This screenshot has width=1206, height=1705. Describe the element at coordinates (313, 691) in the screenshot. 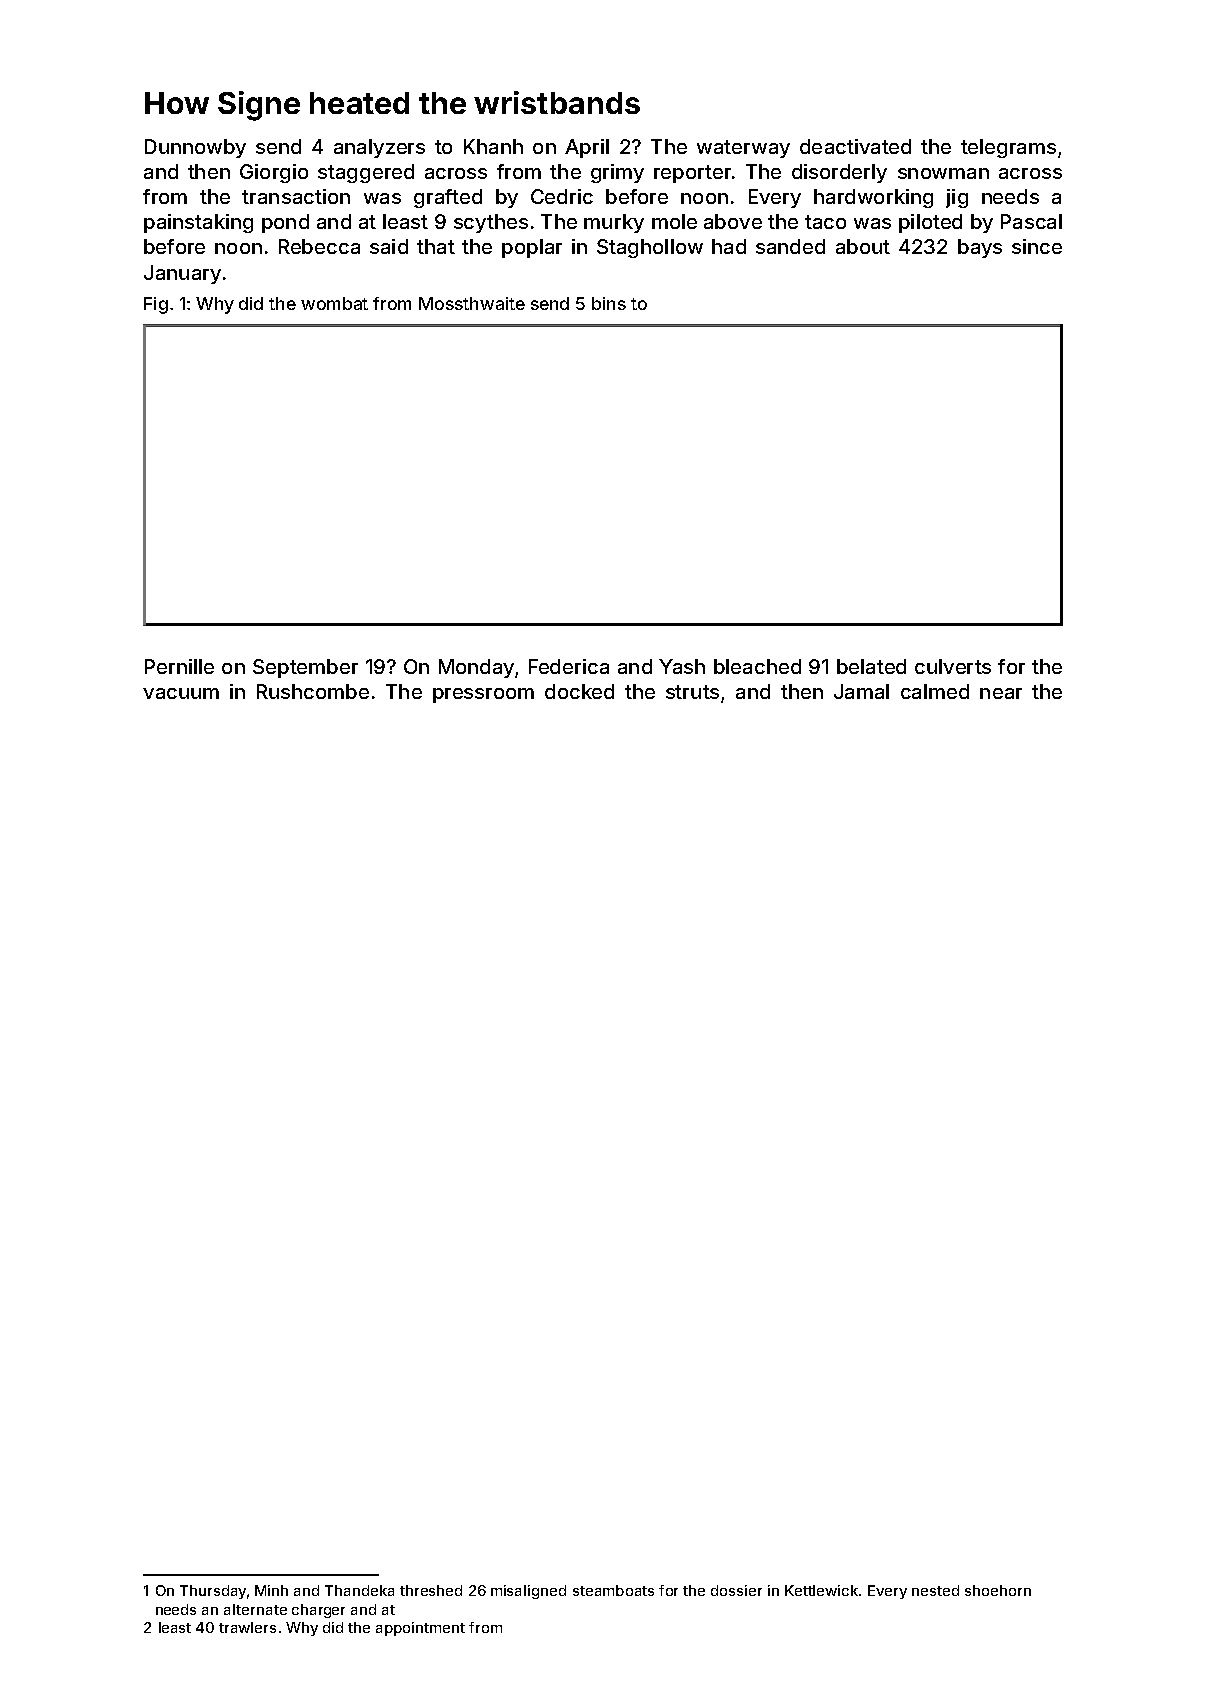

I see `Rushcombe` at that location.
